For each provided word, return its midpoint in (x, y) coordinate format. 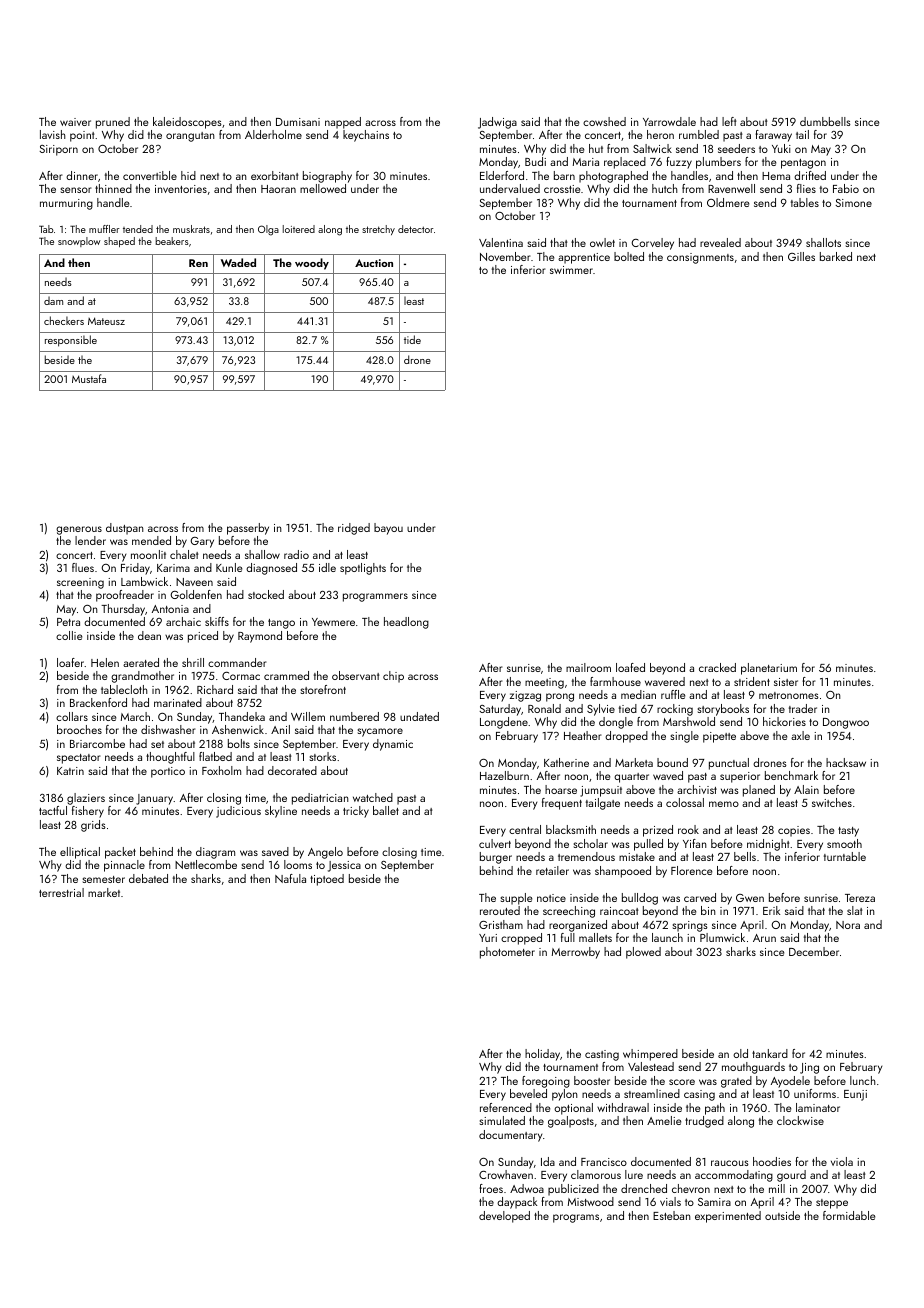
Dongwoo (846, 723)
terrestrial (61, 892)
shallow (262, 554)
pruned (113, 123)
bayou (388, 529)
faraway (773, 136)
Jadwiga (497, 123)
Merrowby (576, 953)
